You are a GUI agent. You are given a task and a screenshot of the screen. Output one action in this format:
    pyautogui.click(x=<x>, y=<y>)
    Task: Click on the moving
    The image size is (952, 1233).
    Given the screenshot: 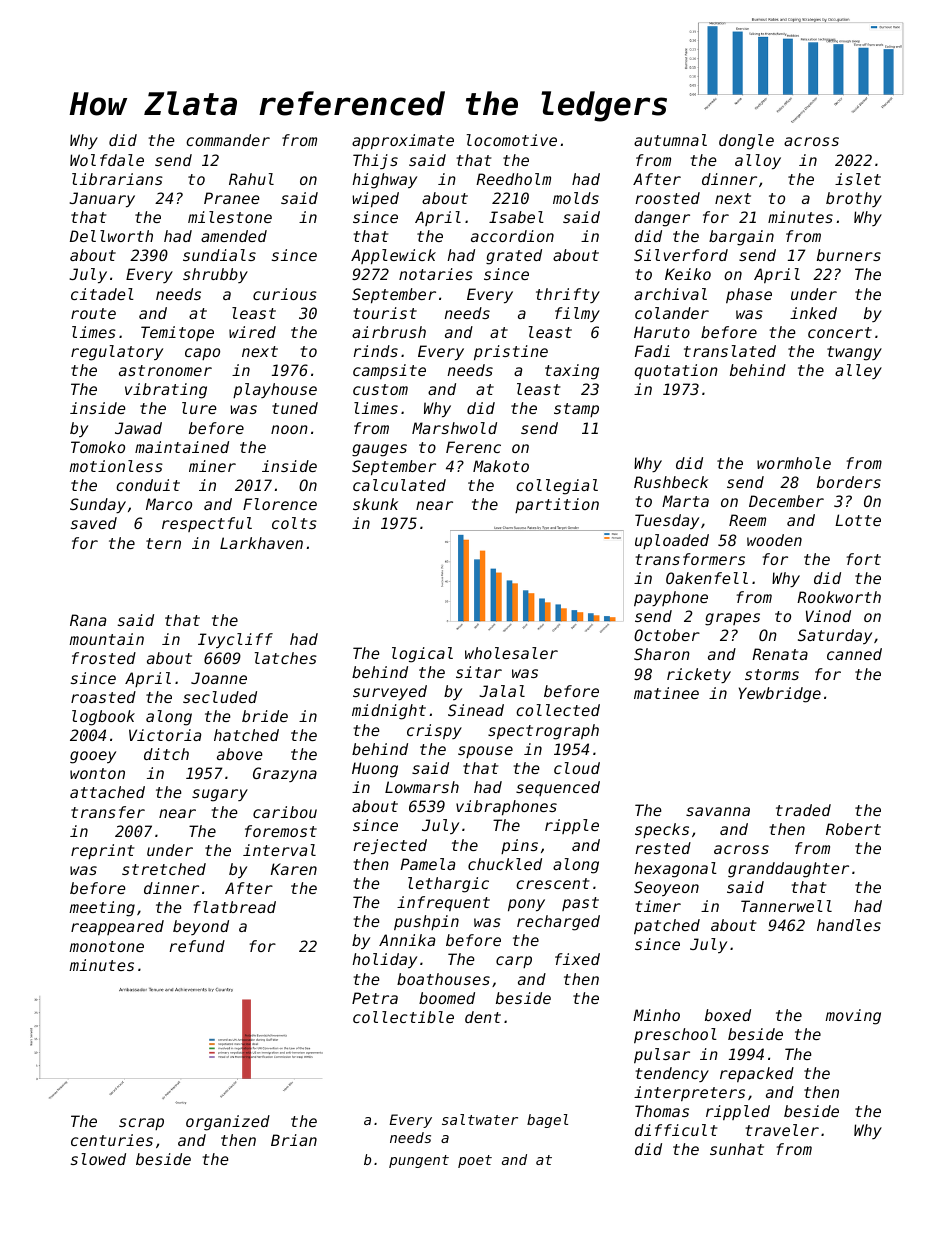 What is the action you would take?
    pyautogui.click(x=853, y=1017)
